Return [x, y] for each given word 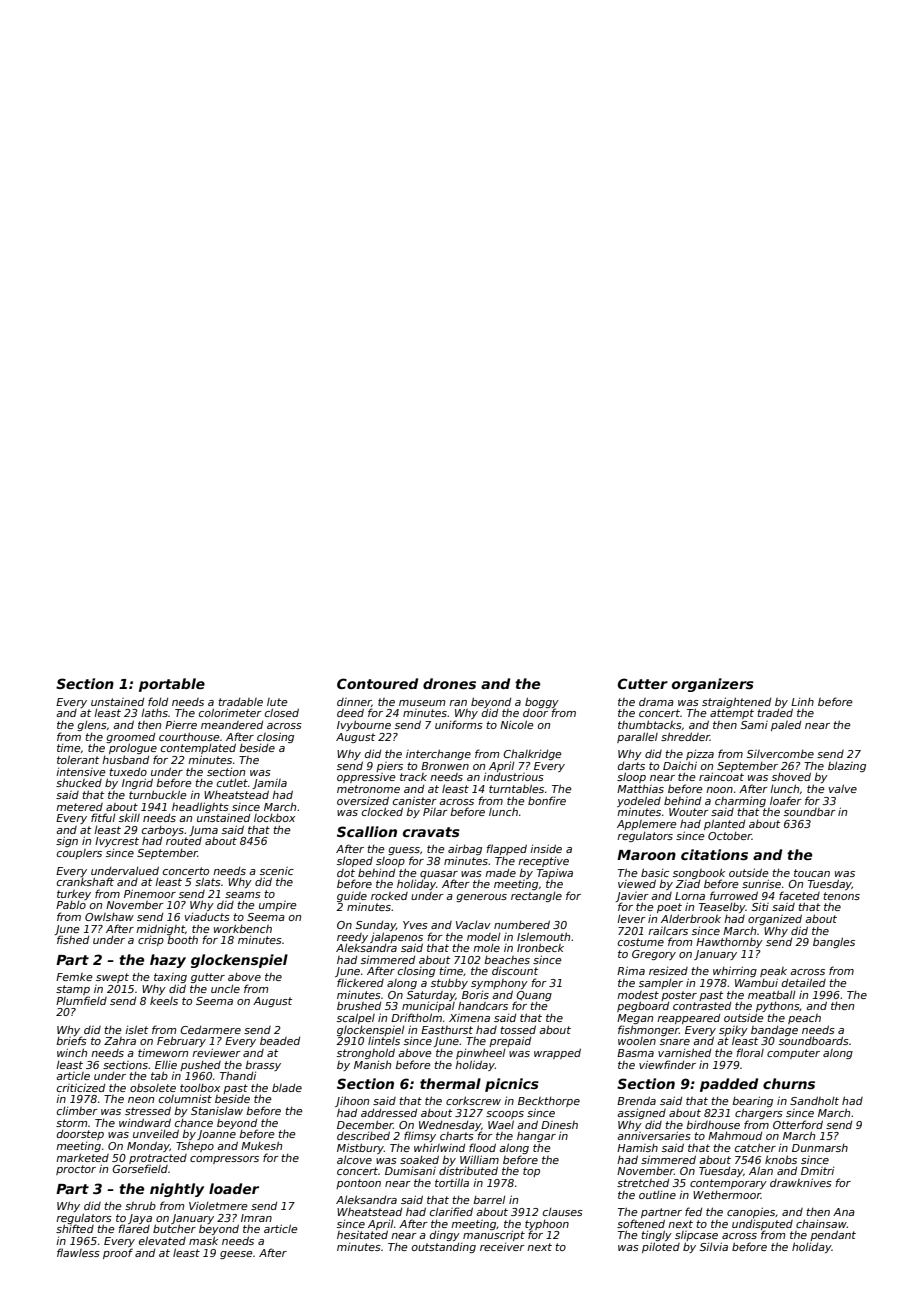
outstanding [444, 1248]
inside [546, 848]
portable [172, 685]
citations [714, 854]
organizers [713, 685]
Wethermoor [727, 1195]
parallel [637, 737]
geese [236, 1255]
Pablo [71, 905]
